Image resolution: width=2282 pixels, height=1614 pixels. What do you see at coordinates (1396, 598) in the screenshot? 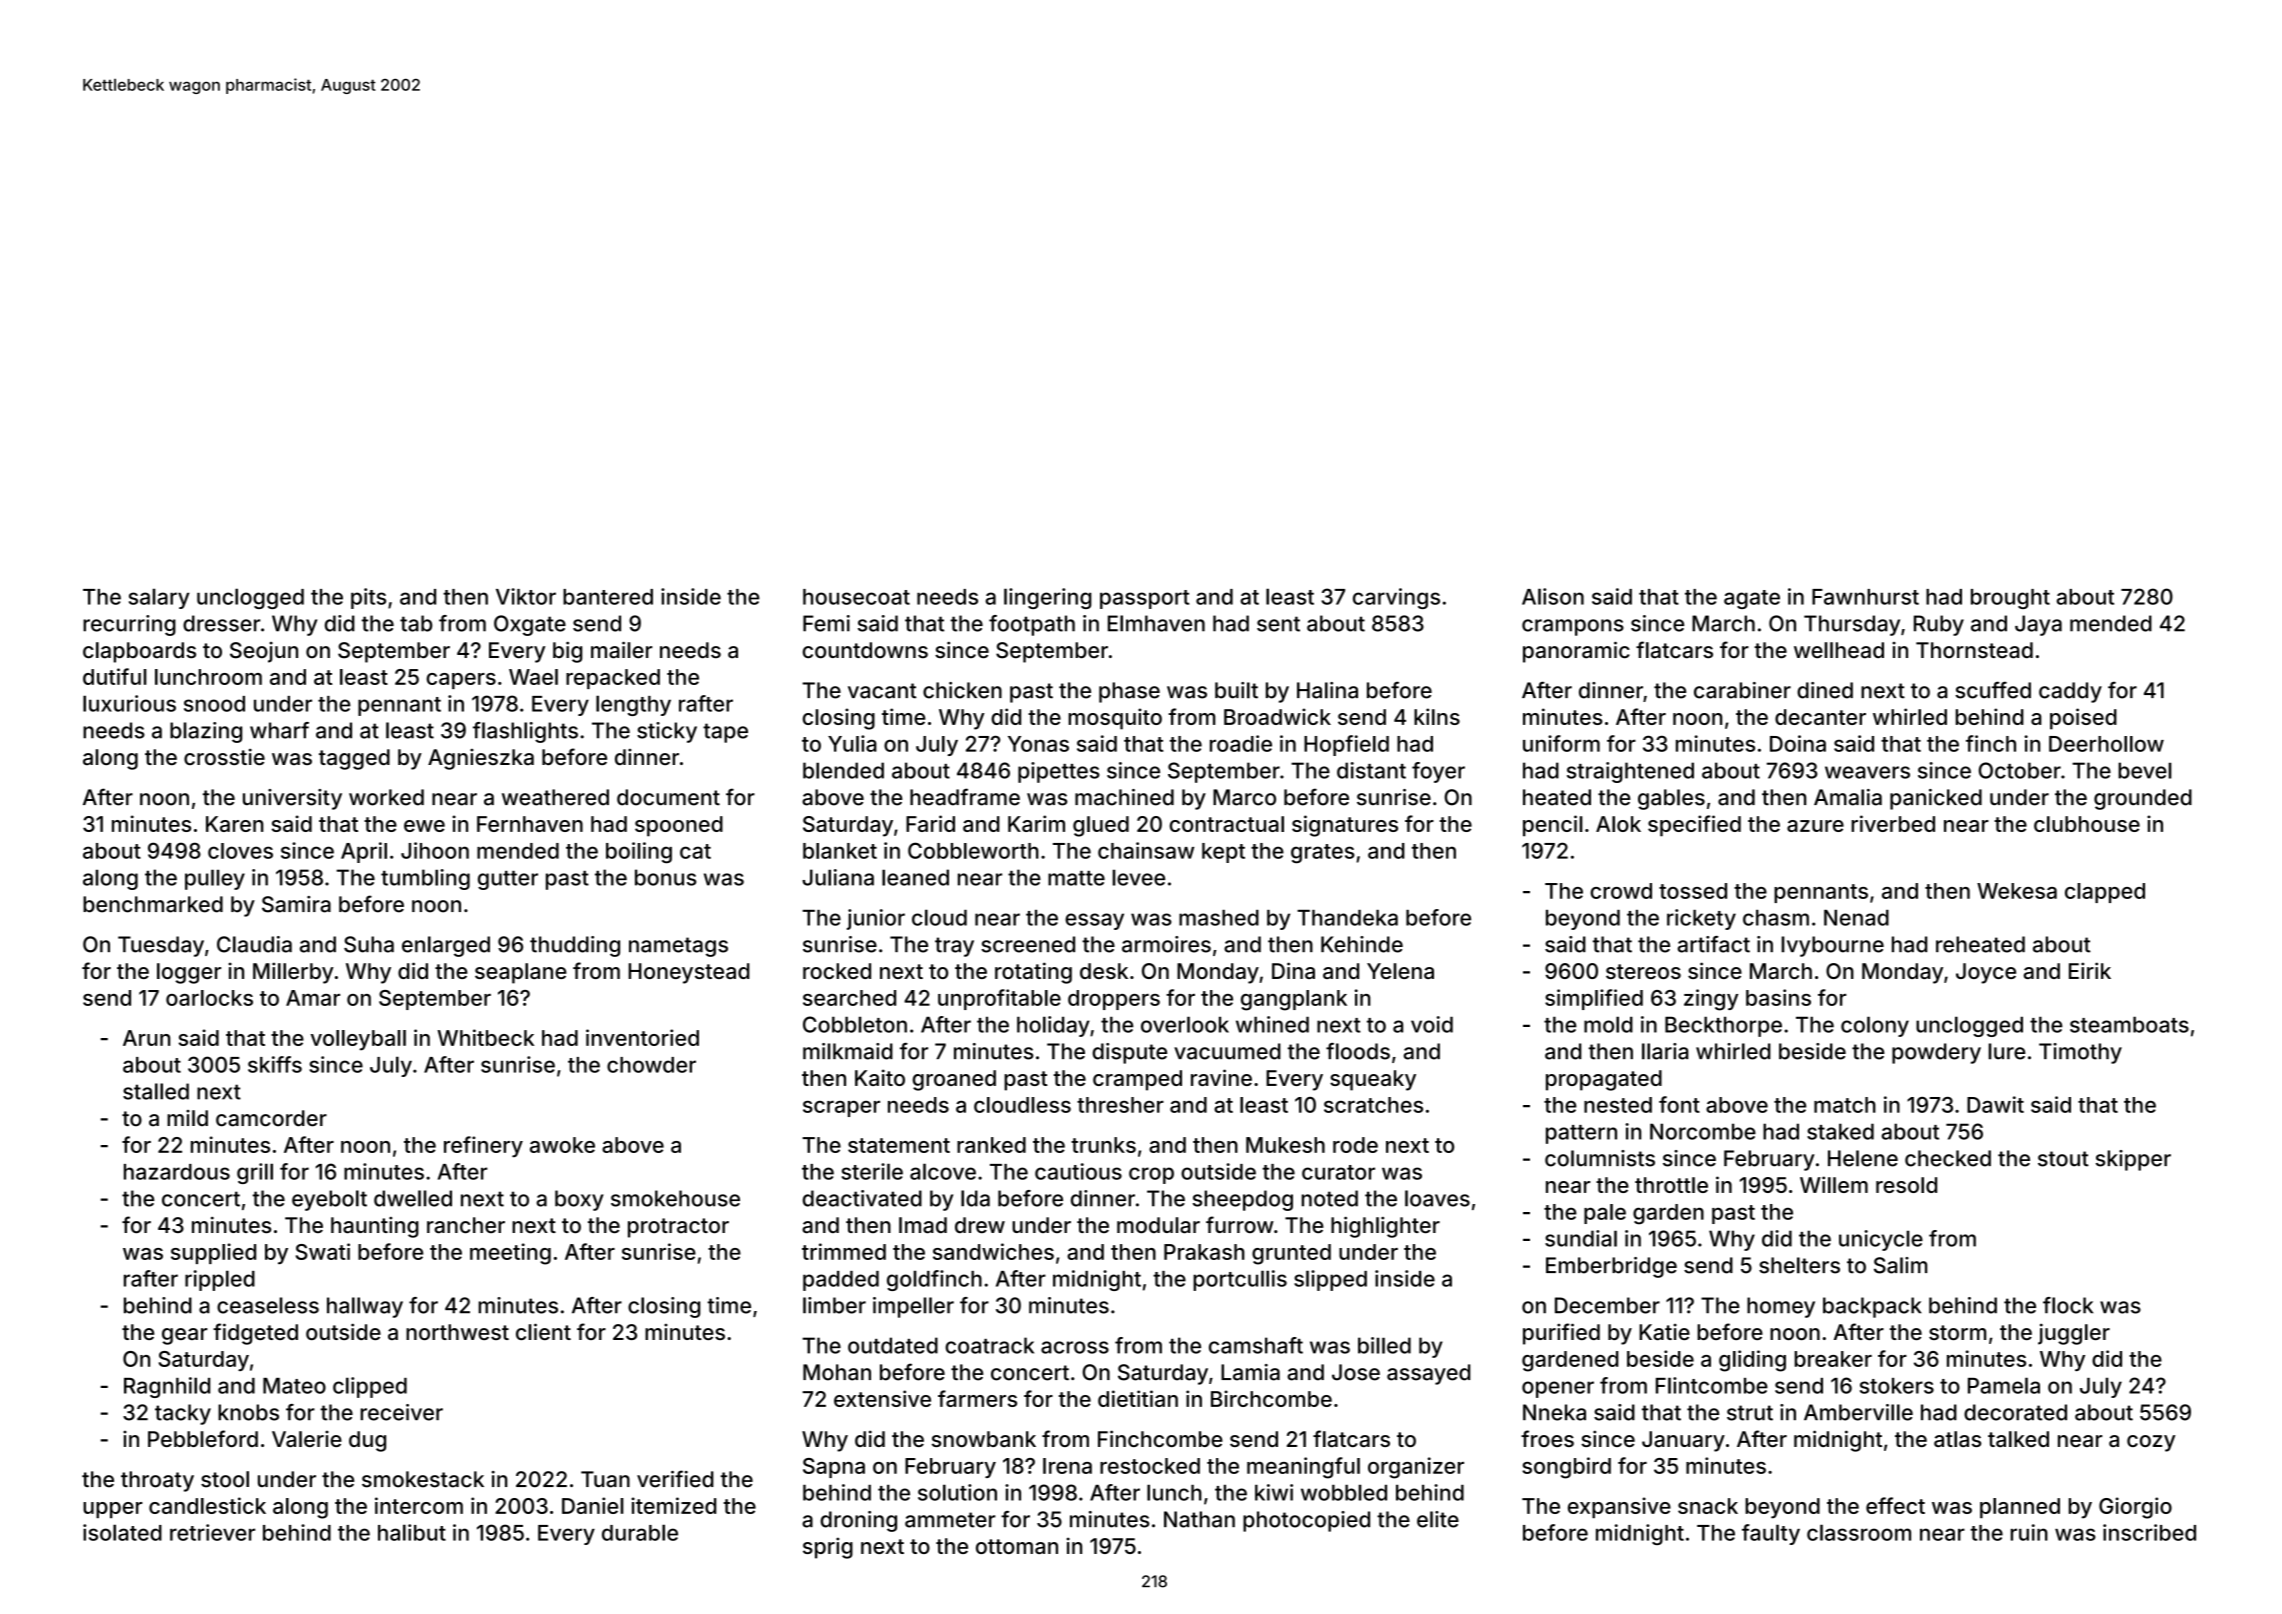
I see `carvings` at bounding box center [1396, 598].
